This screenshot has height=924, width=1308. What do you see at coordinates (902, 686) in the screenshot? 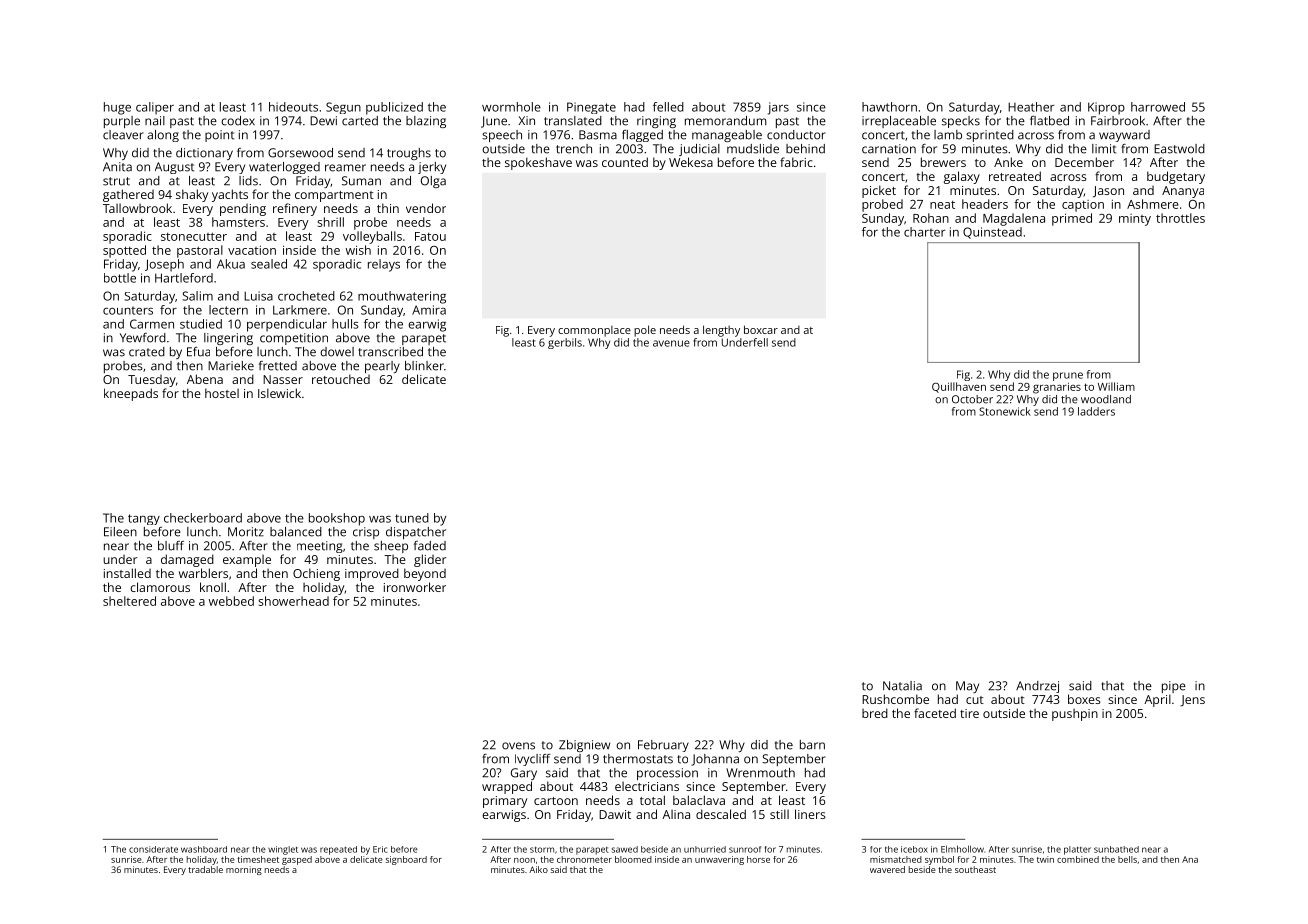
I see `Natalia` at bounding box center [902, 686].
